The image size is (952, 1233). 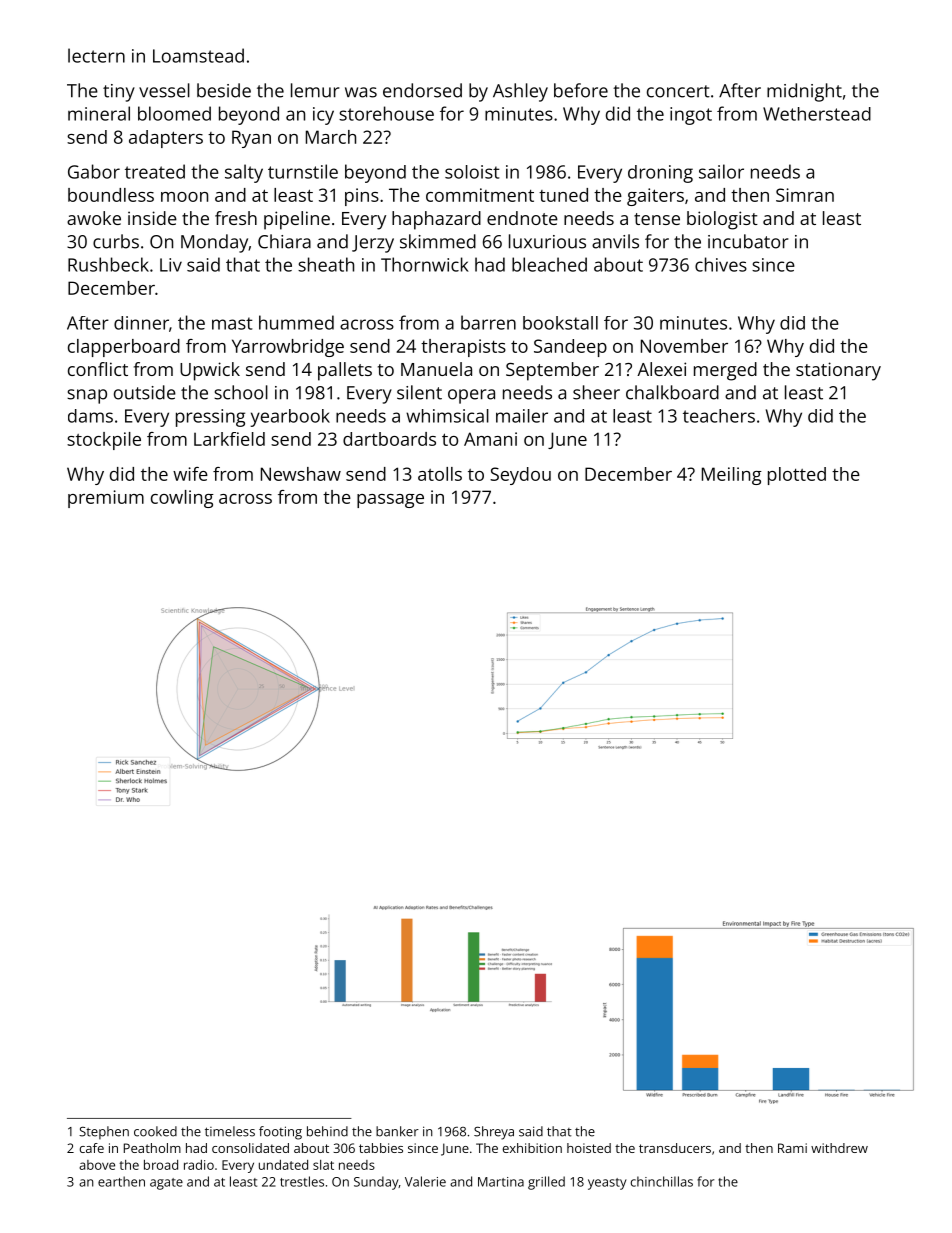 What do you see at coordinates (92, 1148) in the screenshot?
I see `cafe` at bounding box center [92, 1148].
